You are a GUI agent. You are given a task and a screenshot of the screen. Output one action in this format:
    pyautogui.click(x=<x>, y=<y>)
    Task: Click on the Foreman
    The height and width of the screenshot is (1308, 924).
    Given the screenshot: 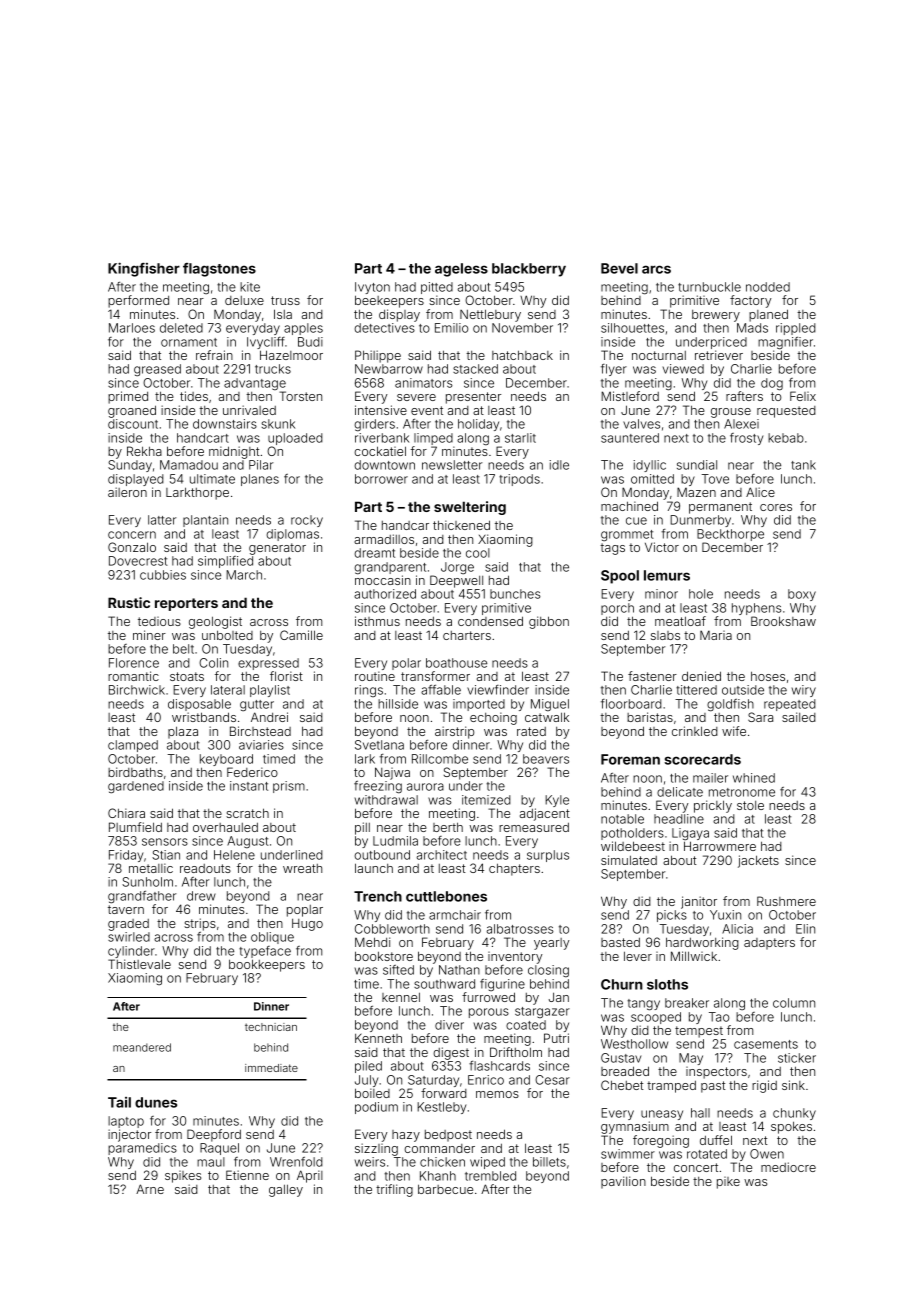 What is the action you would take?
    pyautogui.click(x=630, y=759)
